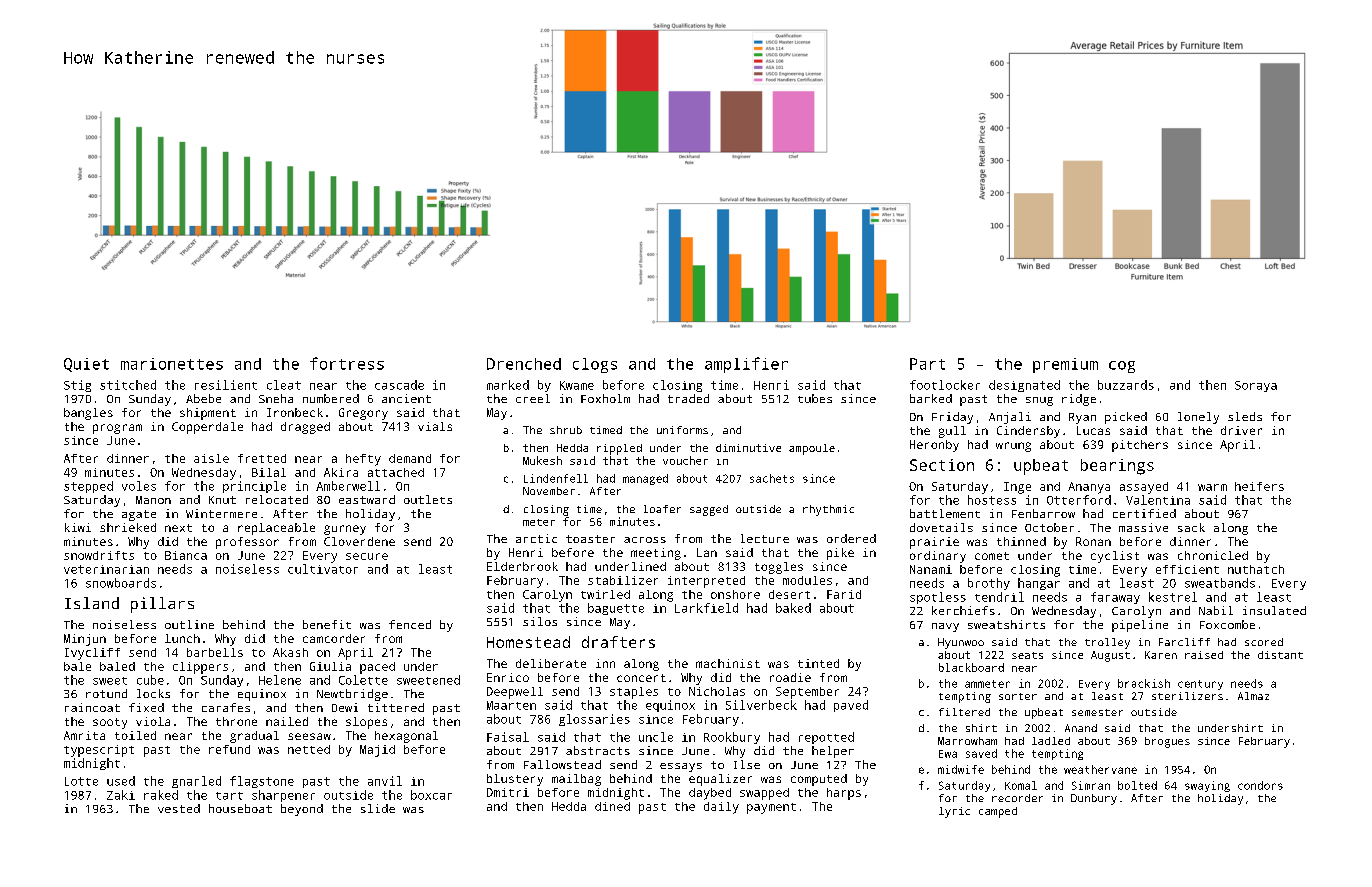 The height and width of the screenshot is (887, 1372). Describe the element at coordinates (662, 509) in the screenshot. I see `loafer` at that location.
